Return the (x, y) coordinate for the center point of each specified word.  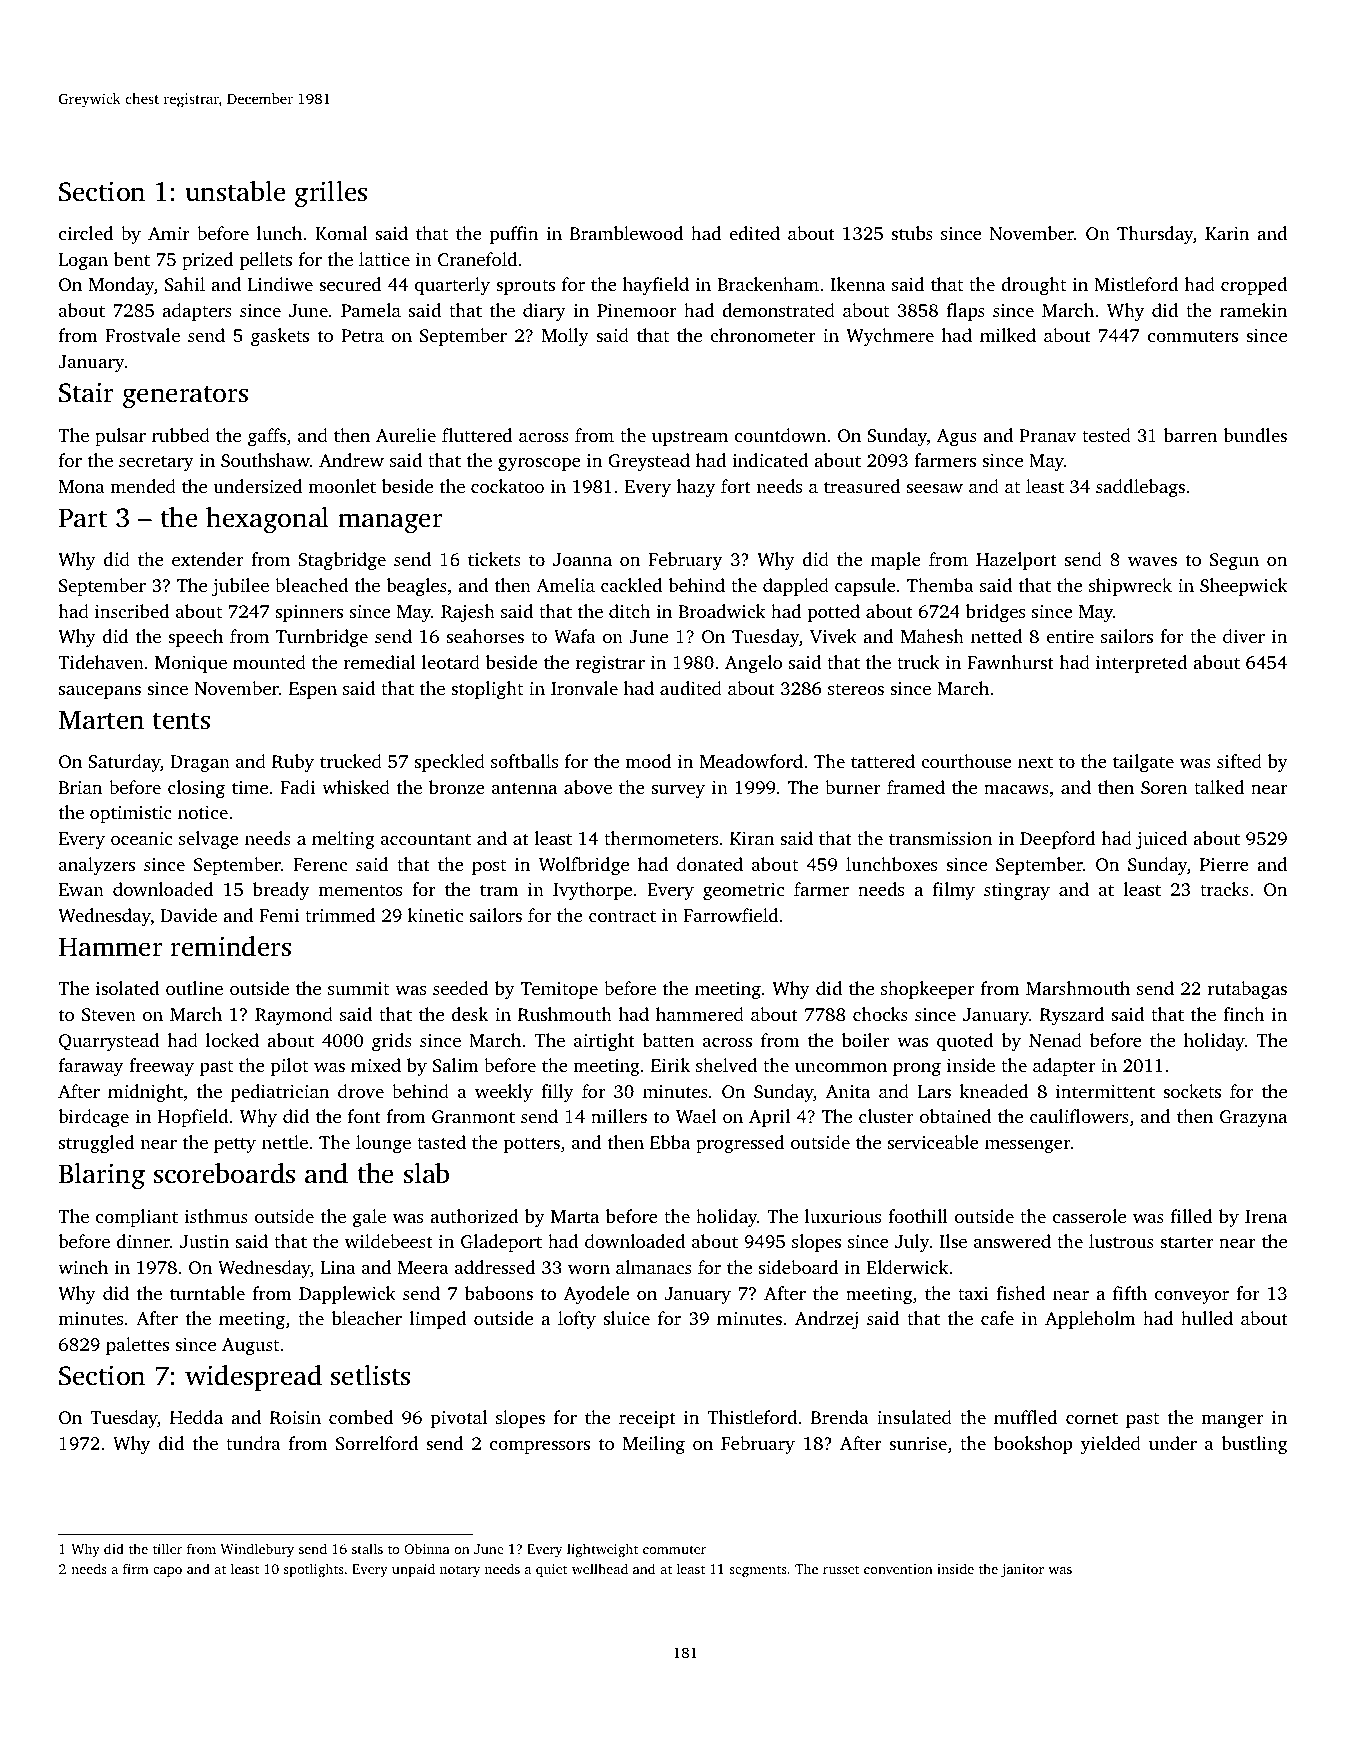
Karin (1227, 233)
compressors (540, 1447)
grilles (331, 194)
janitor (1022, 1570)
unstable (236, 191)
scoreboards (224, 1173)
